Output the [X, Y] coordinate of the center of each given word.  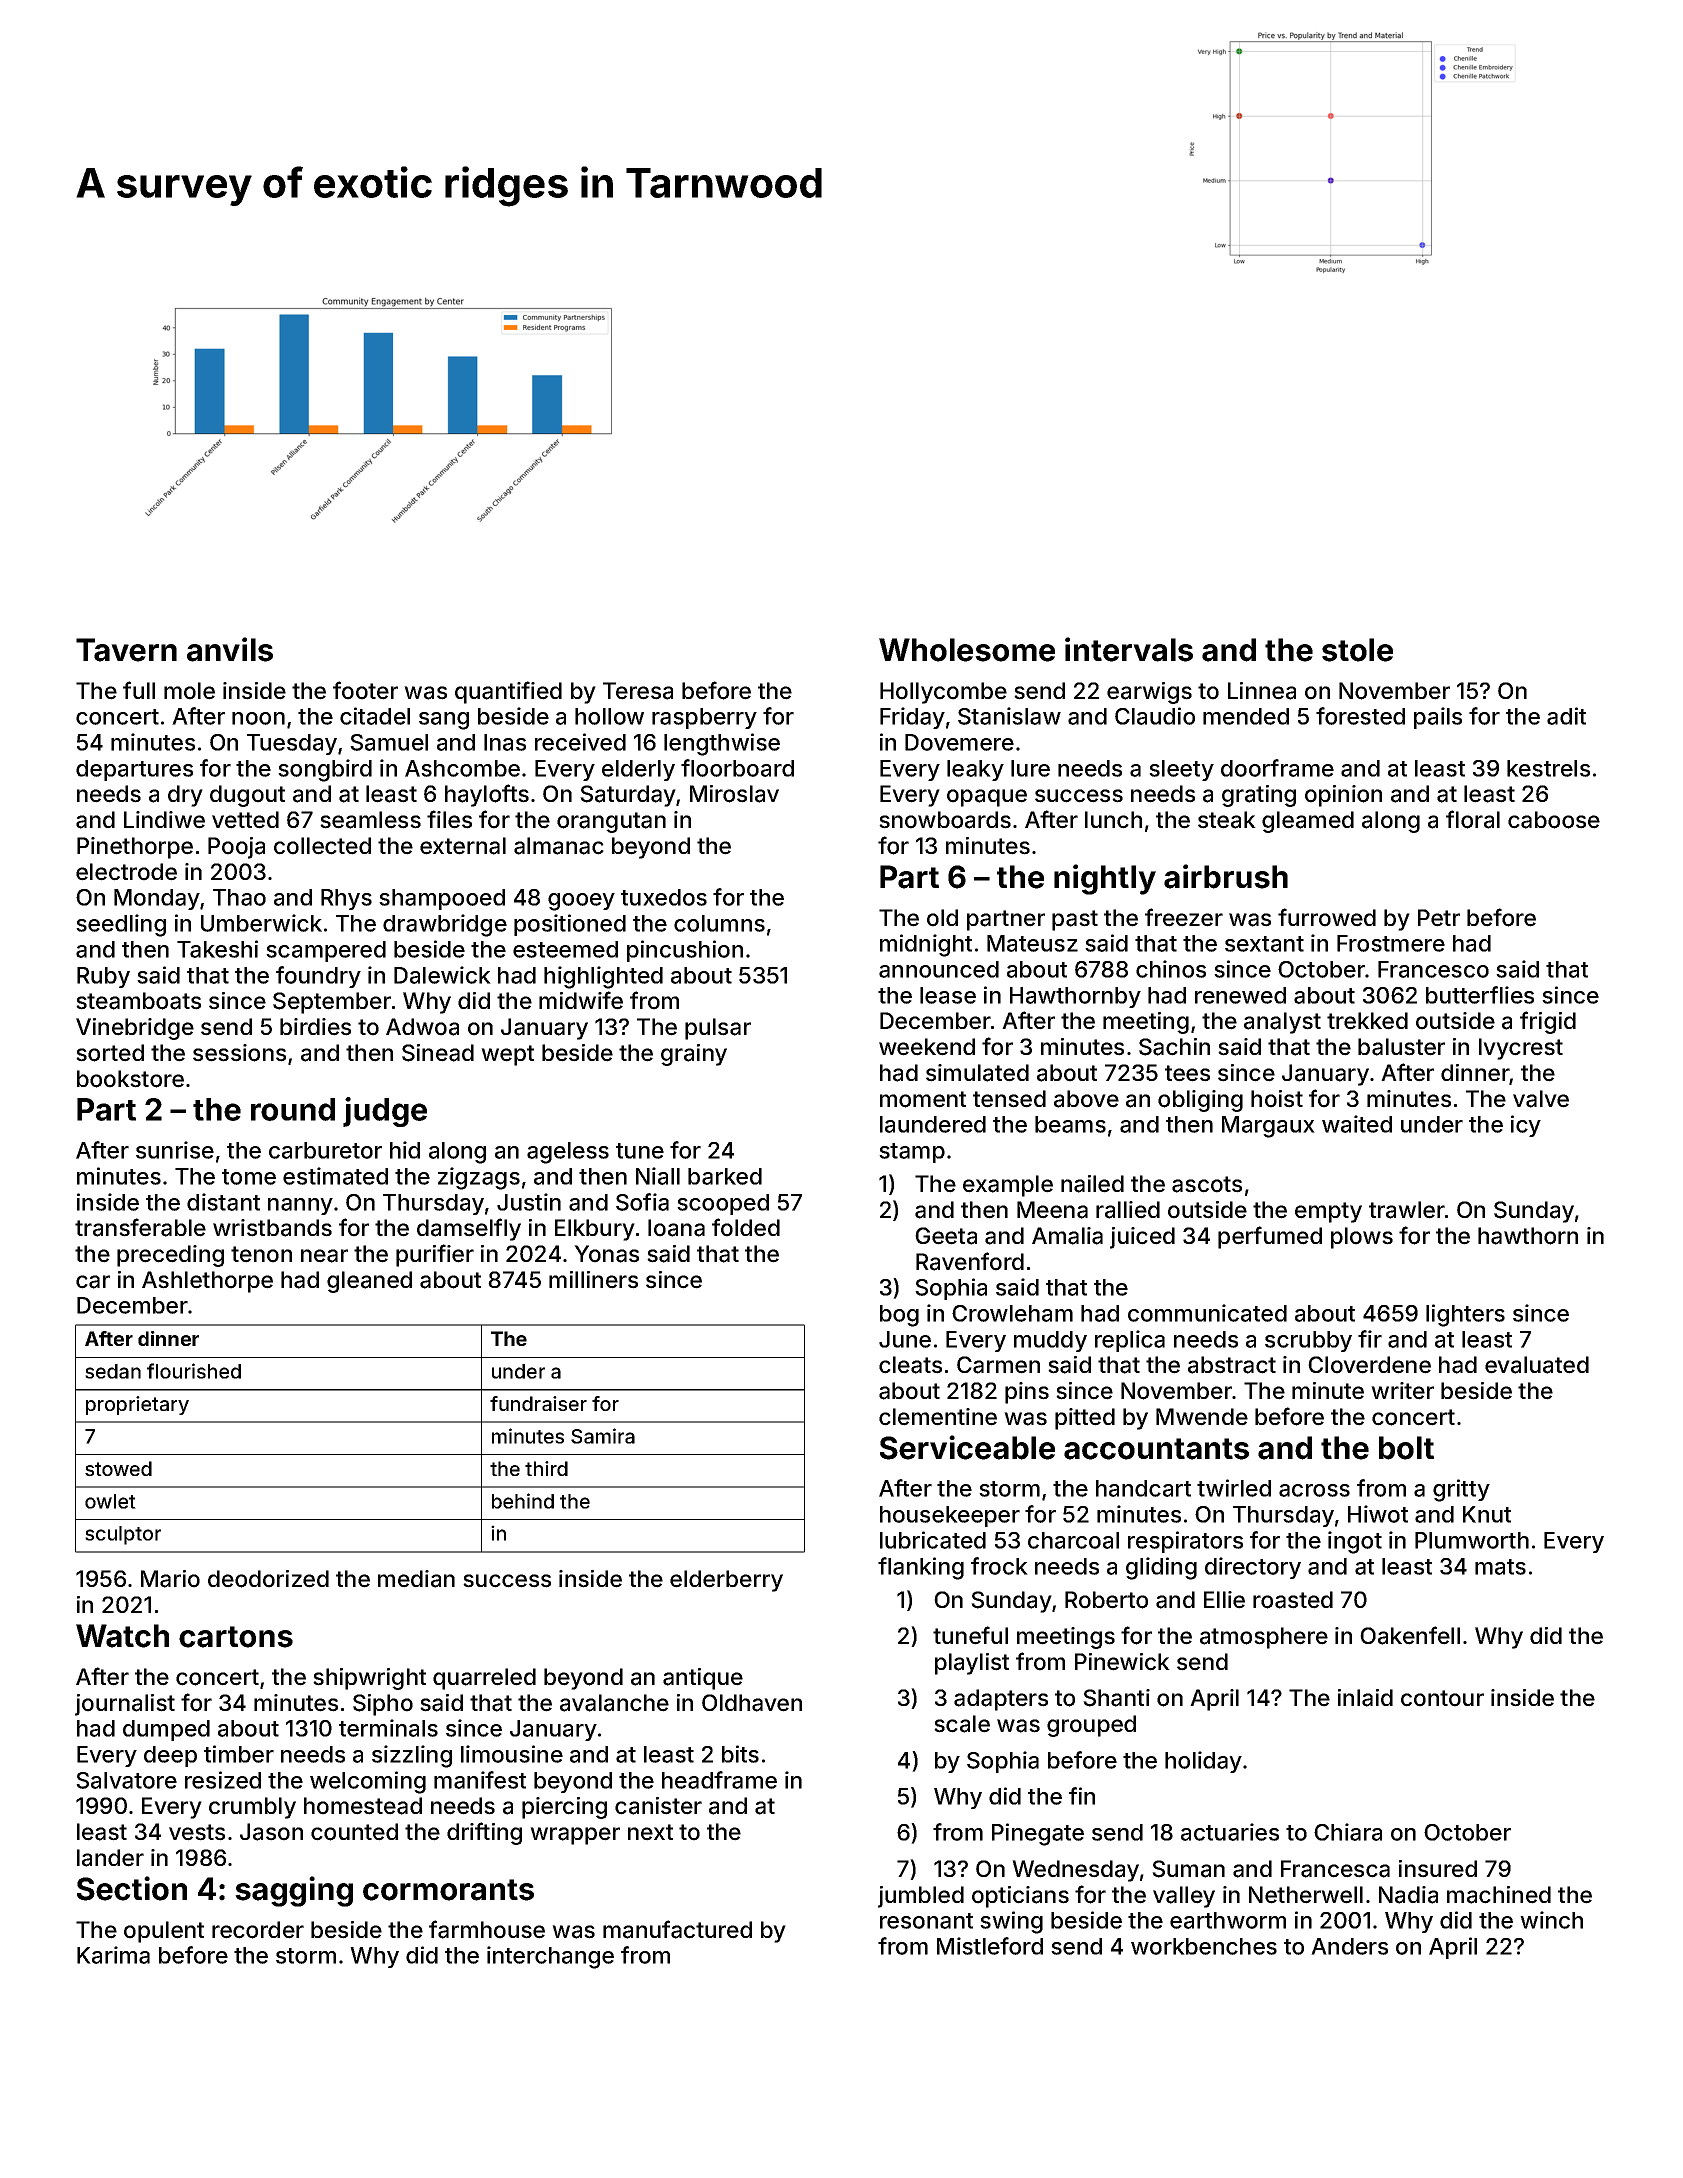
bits [740, 1754]
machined [1499, 1895]
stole [1357, 650]
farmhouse [487, 1929]
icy [1526, 1126]
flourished [194, 1371]
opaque [987, 798]
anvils [230, 649]
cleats [910, 1365]
